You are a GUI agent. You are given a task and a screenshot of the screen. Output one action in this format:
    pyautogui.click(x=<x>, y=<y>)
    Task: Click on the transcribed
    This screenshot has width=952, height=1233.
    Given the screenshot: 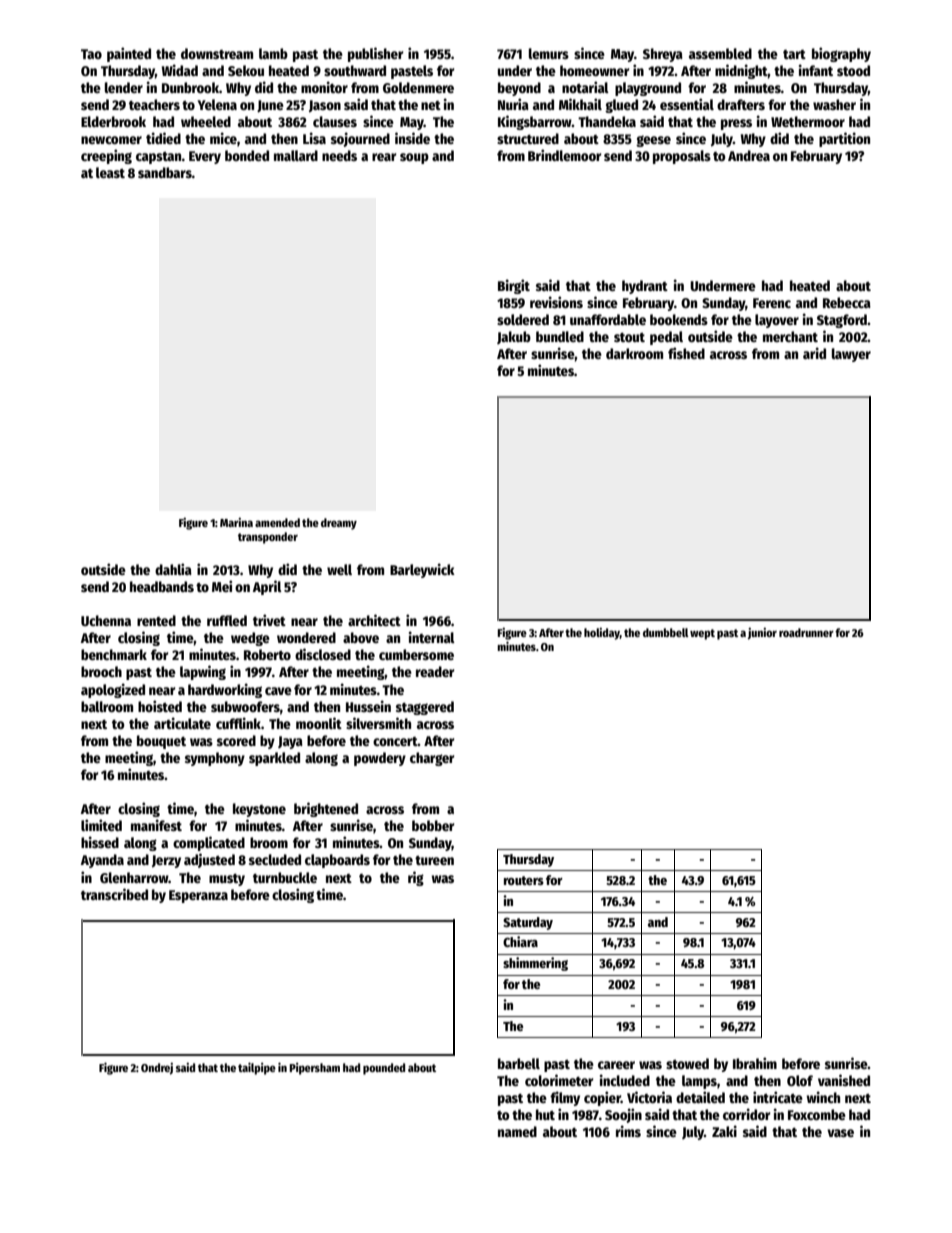 What is the action you would take?
    pyautogui.click(x=114, y=894)
